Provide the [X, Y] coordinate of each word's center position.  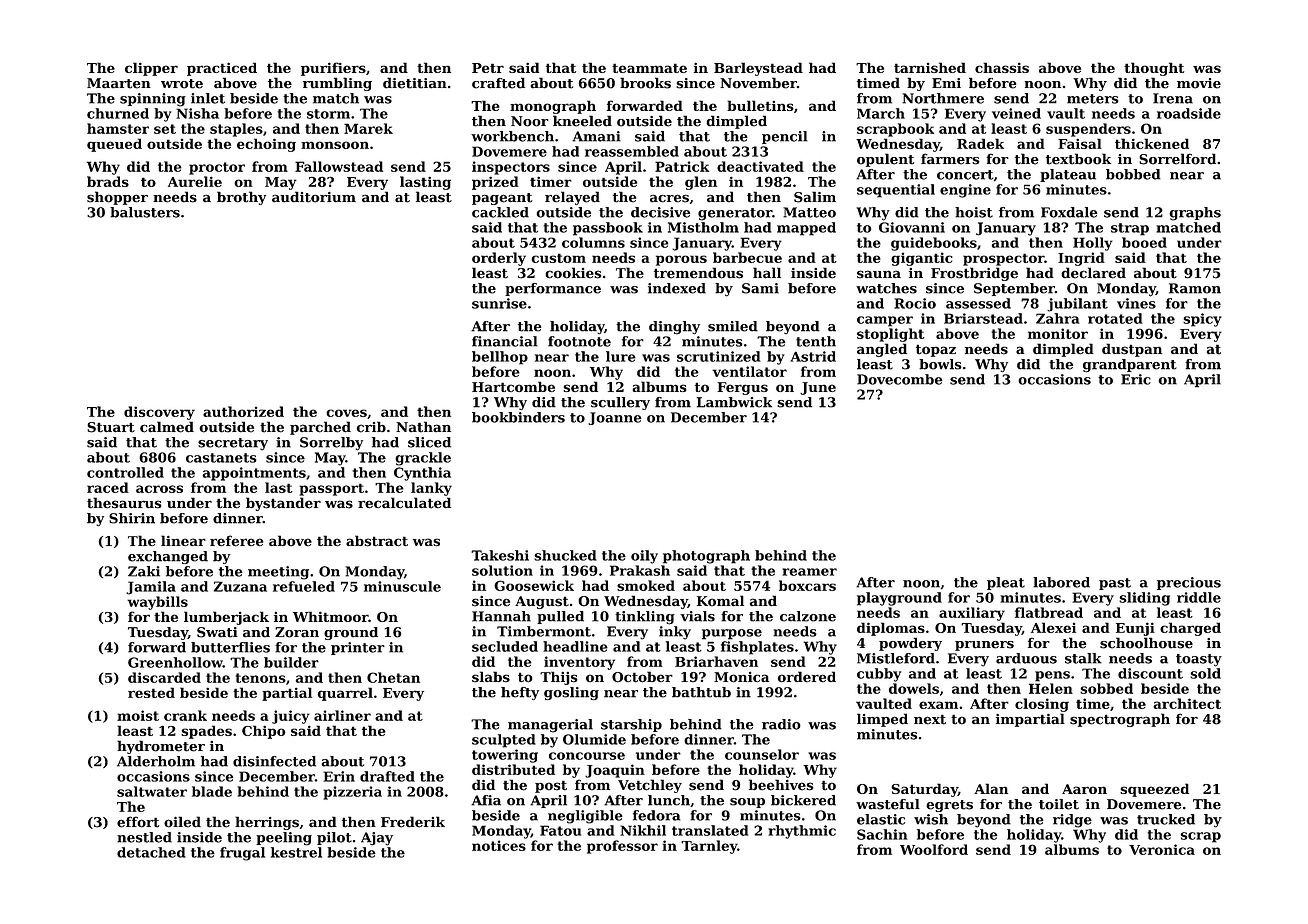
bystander [283, 504]
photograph [706, 557]
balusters [145, 212]
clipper [151, 69]
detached [151, 852]
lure [621, 356]
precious [1189, 583]
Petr [488, 68]
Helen [1051, 688]
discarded [164, 677]
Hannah [501, 616]
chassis [1002, 67]
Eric [1136, 379]
